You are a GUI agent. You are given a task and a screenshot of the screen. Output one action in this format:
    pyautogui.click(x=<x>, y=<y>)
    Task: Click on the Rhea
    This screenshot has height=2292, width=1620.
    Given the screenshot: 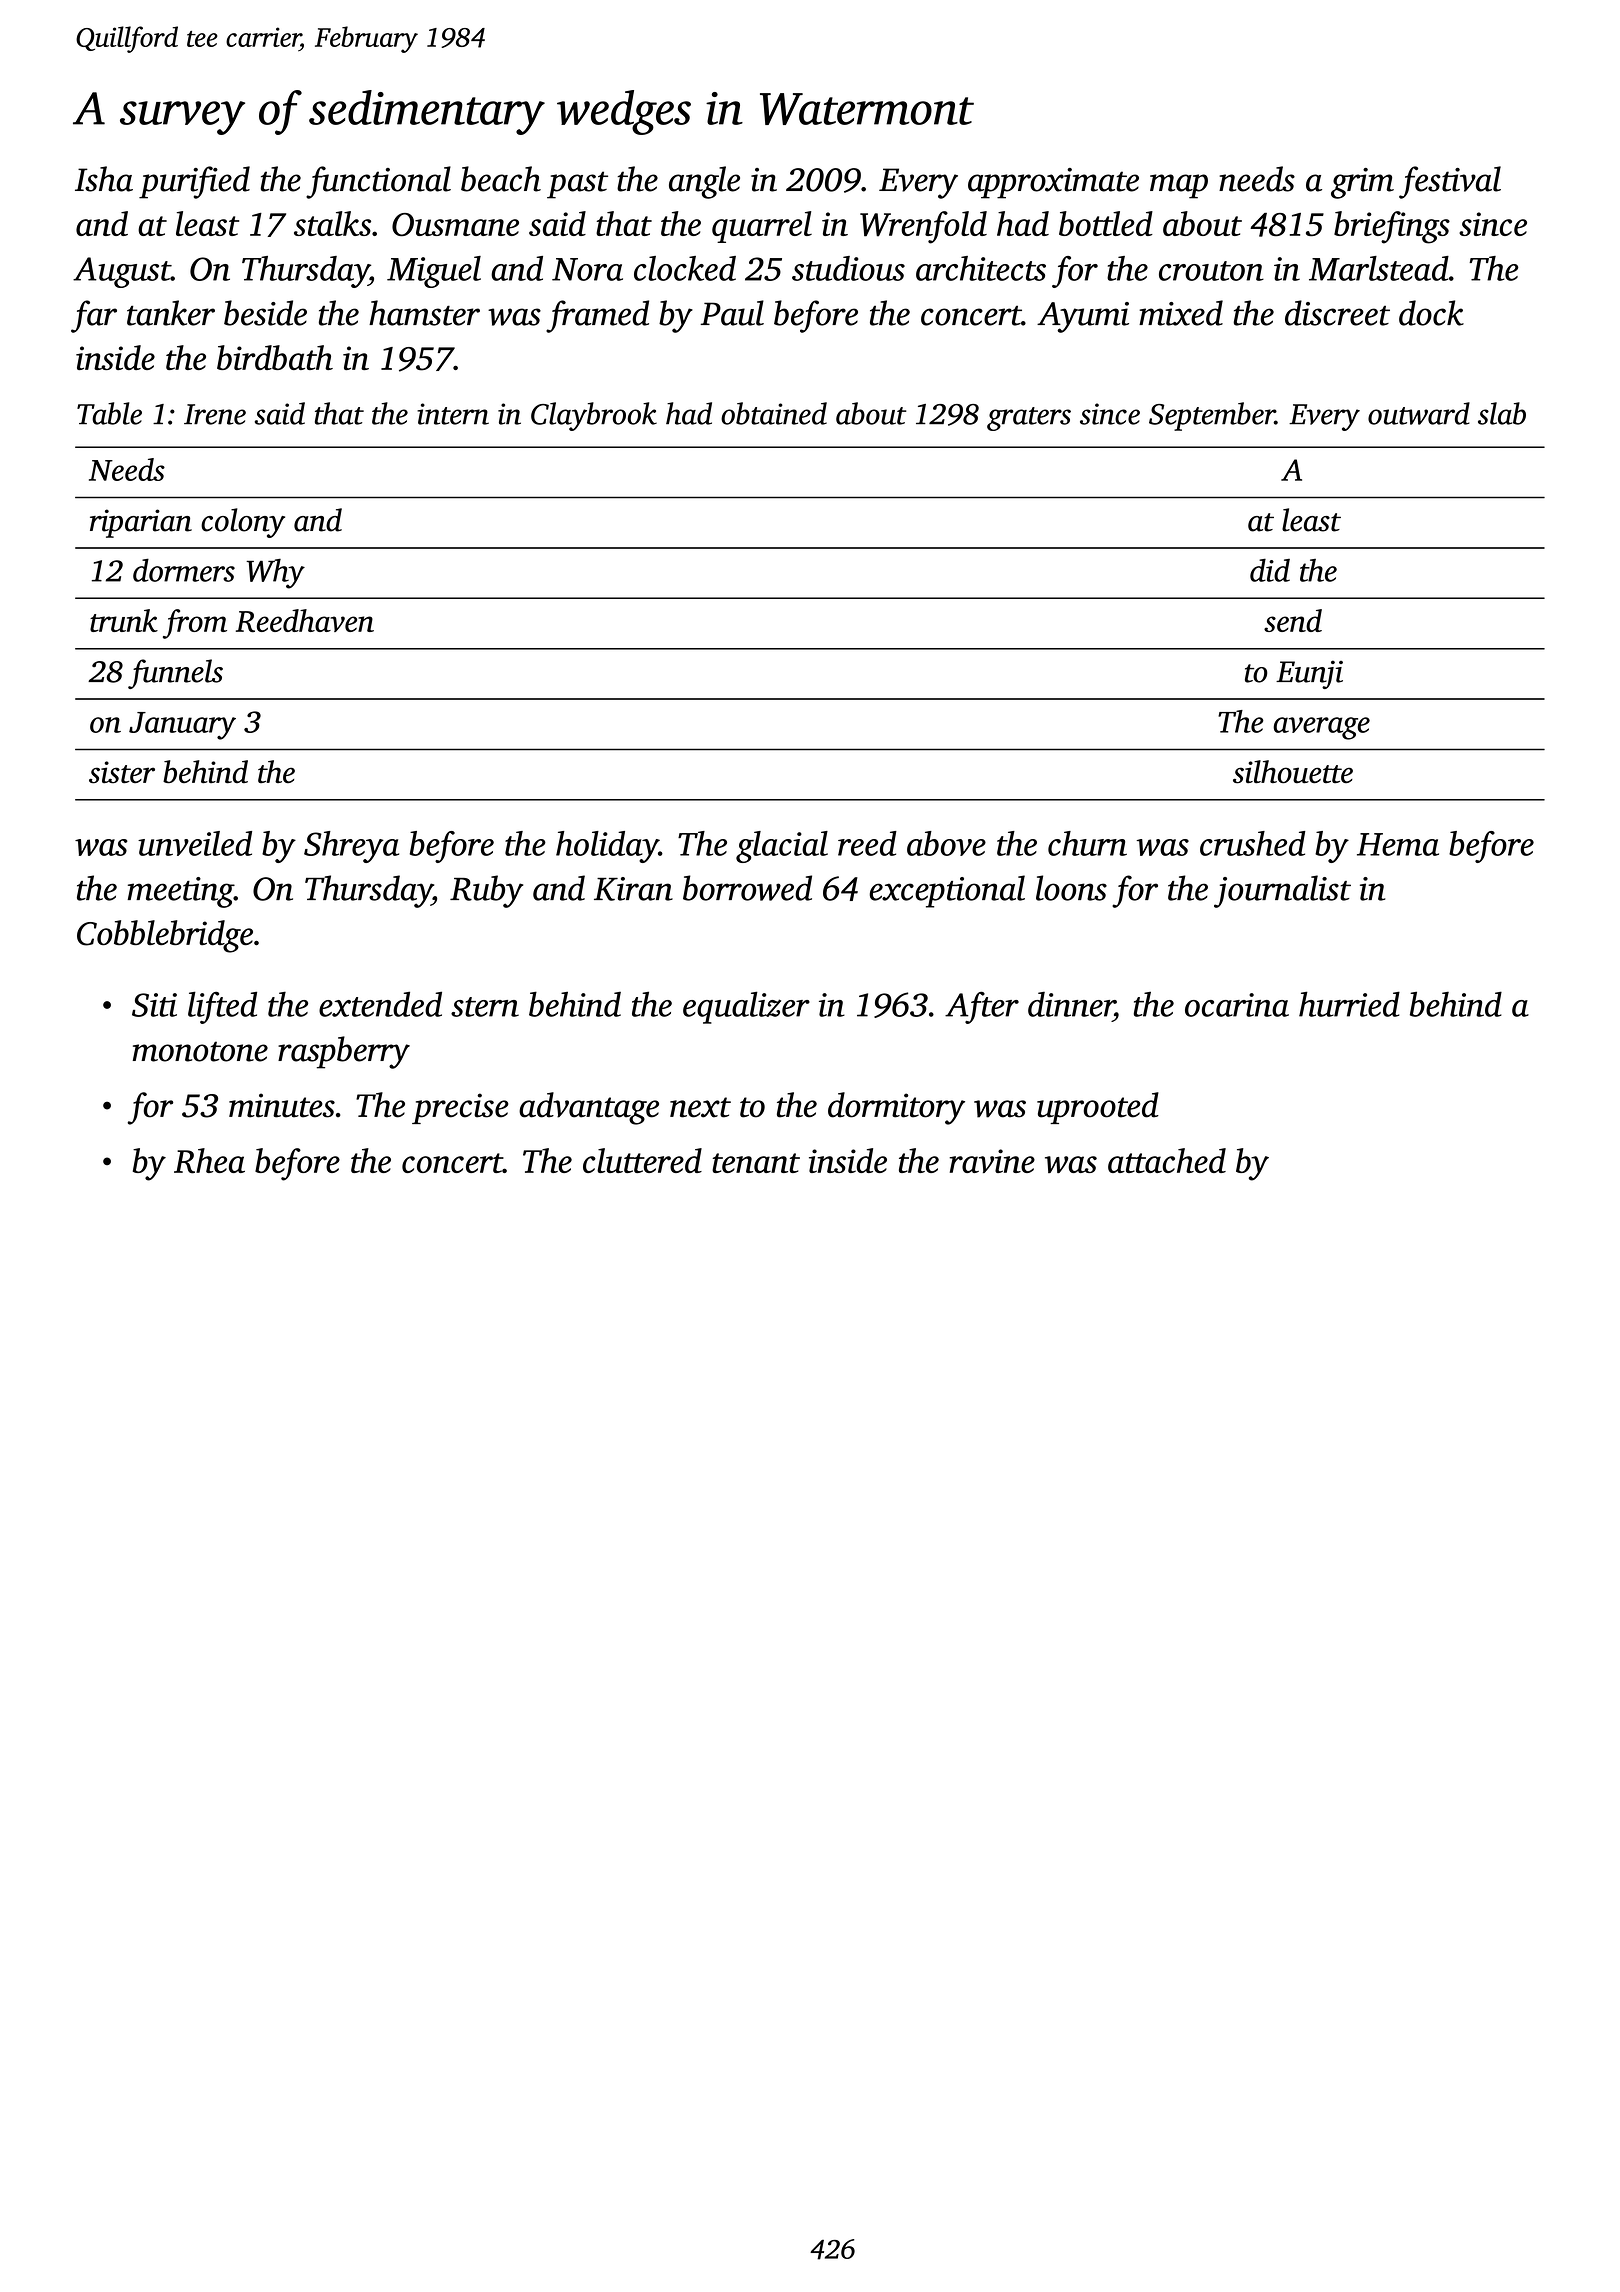 What is the action you would take?
    pyautogui.click(x=209, y=1161)
